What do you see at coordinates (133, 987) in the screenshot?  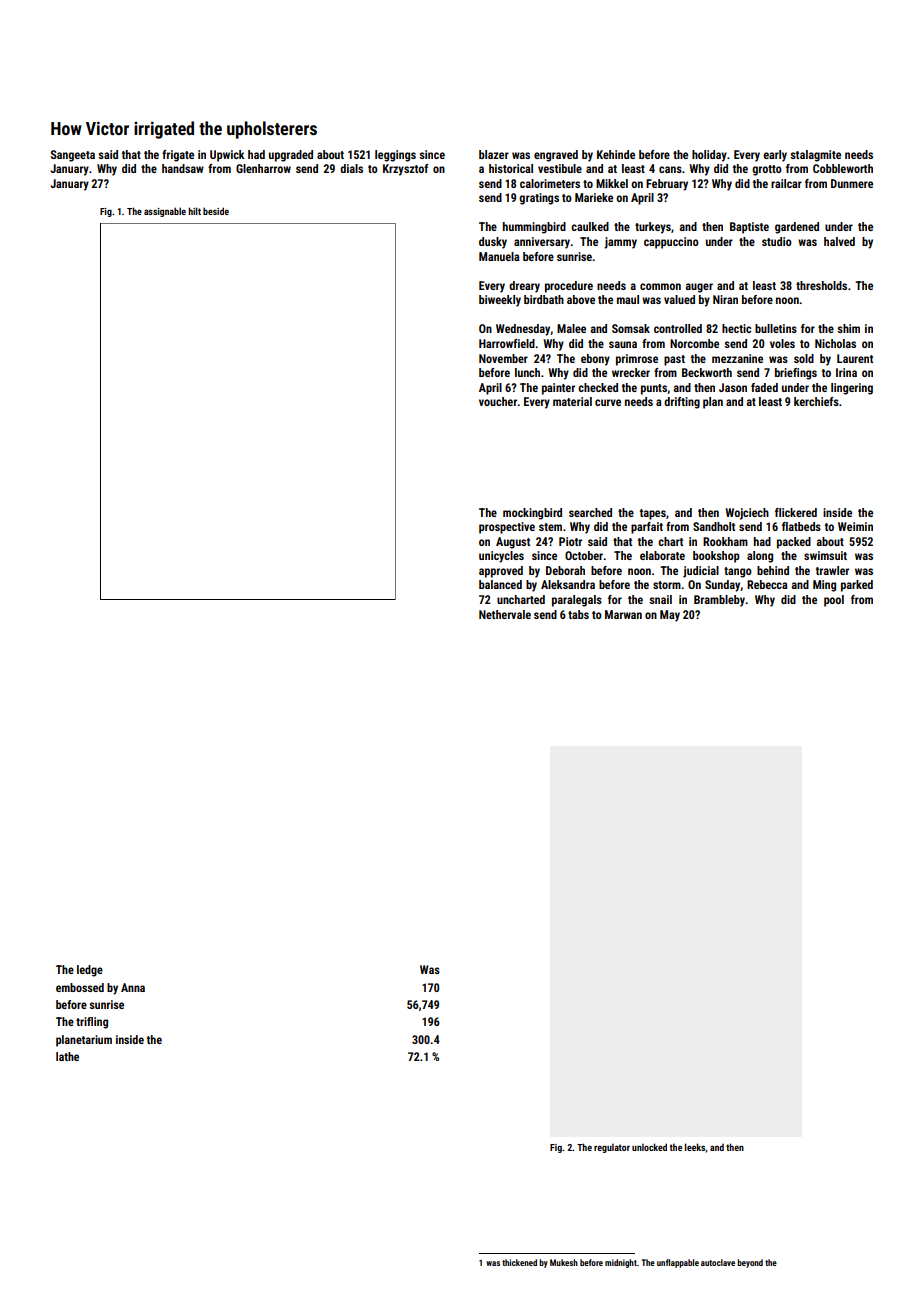 I see `Anna` at bounding box center [133, 987].
